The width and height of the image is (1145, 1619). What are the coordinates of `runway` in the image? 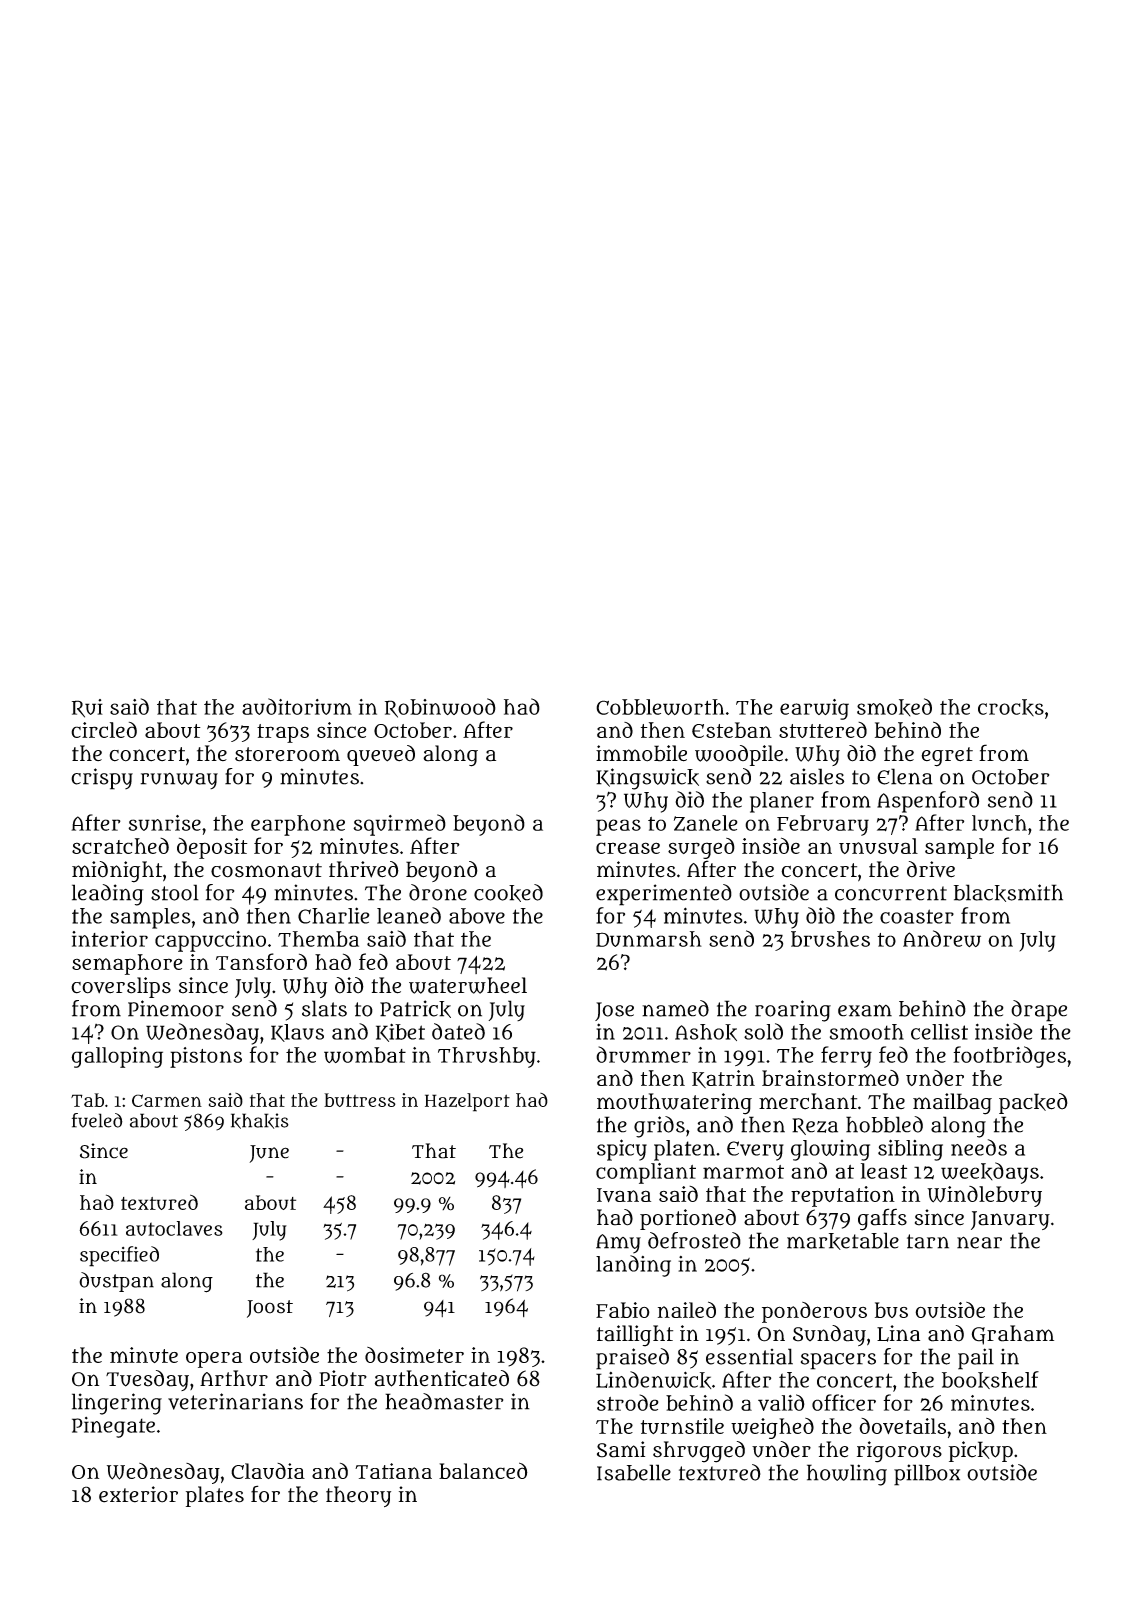 It's located at (179, 781).
